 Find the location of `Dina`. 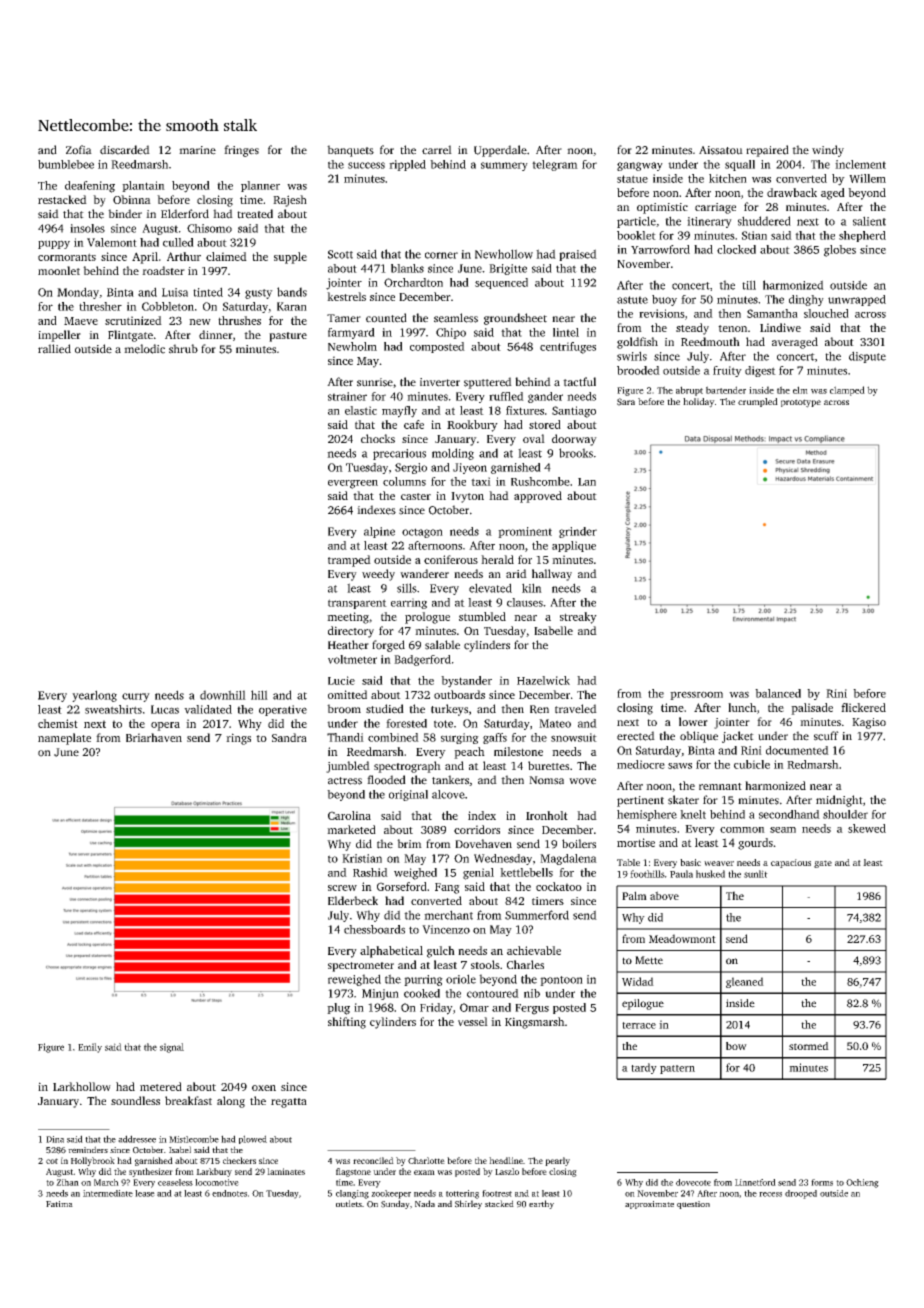

Dina is located at coordinates (55, 1139).
